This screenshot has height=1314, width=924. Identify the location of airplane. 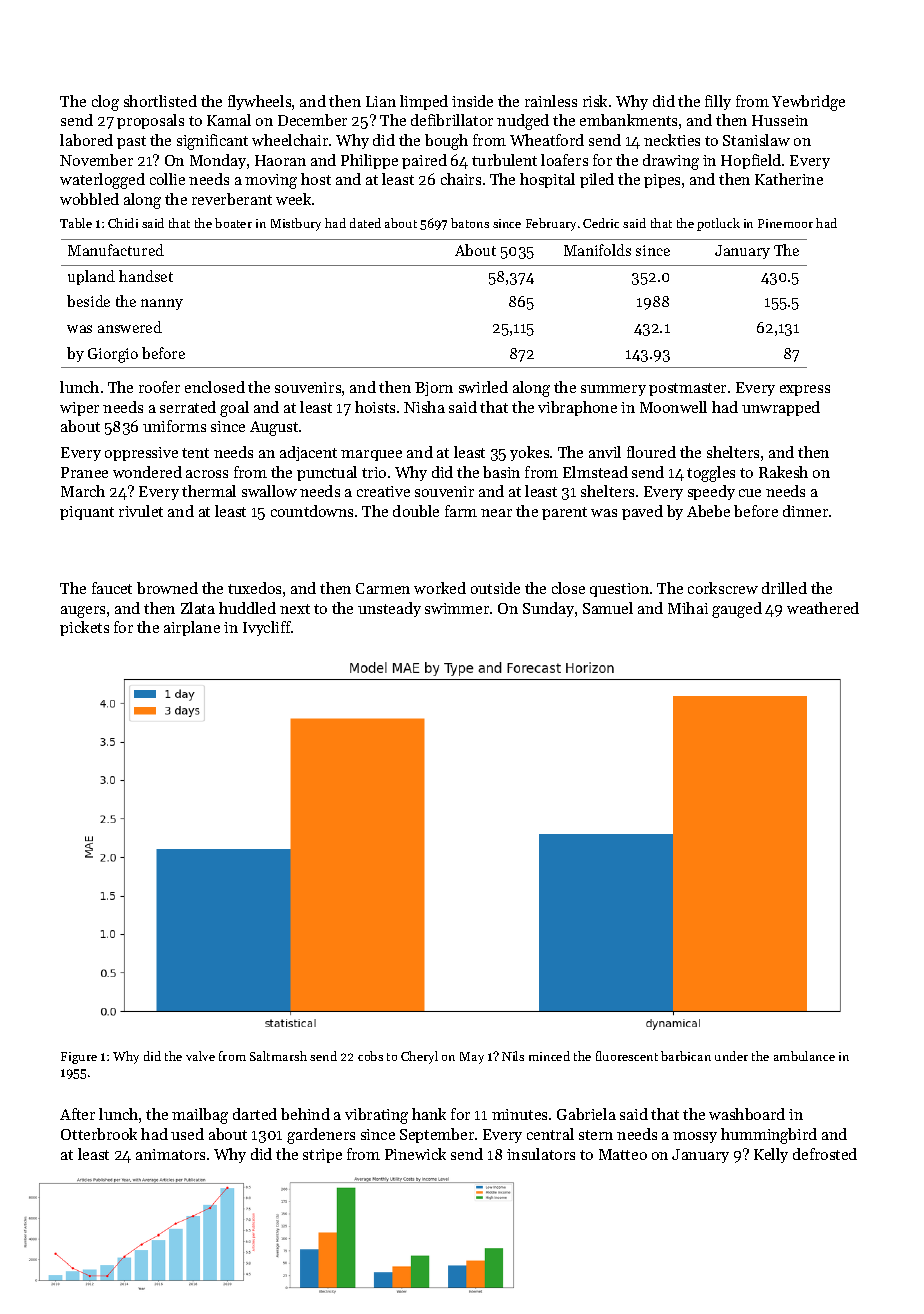
(192, 628).
